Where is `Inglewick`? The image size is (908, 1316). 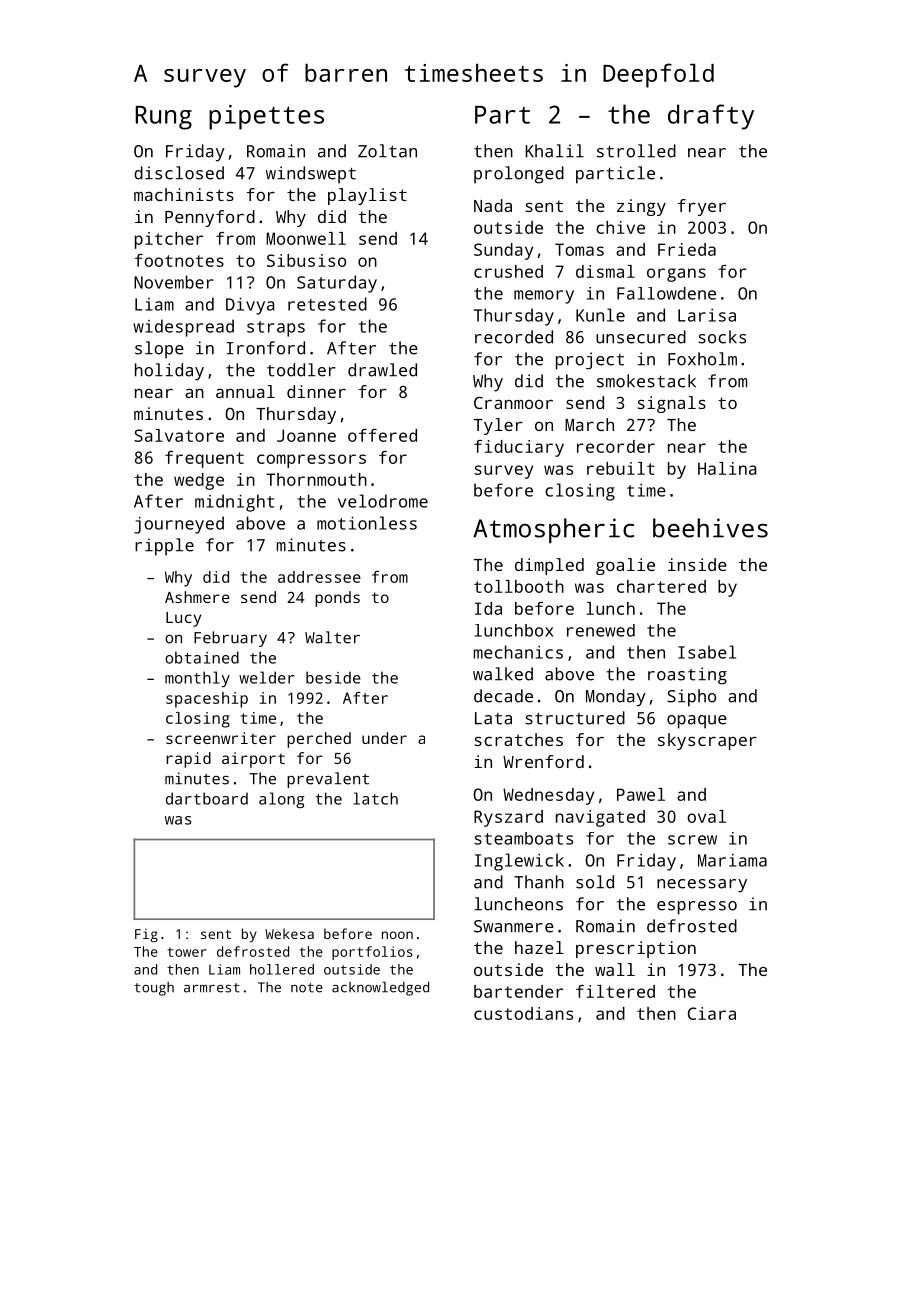 Inglewick is located at coordinates (519, 862).
